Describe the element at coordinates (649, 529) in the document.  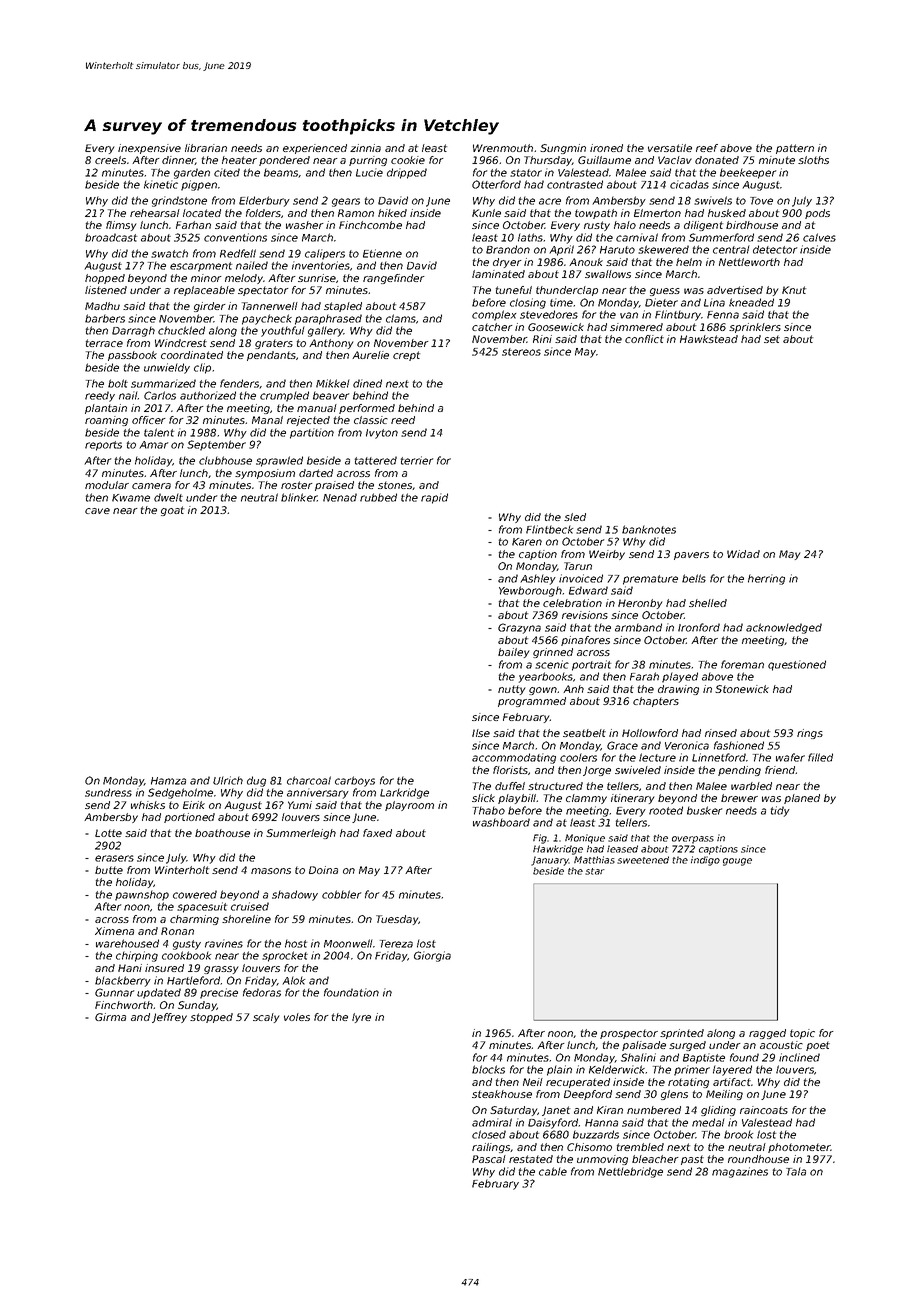
I see `banknotes` at that location.
